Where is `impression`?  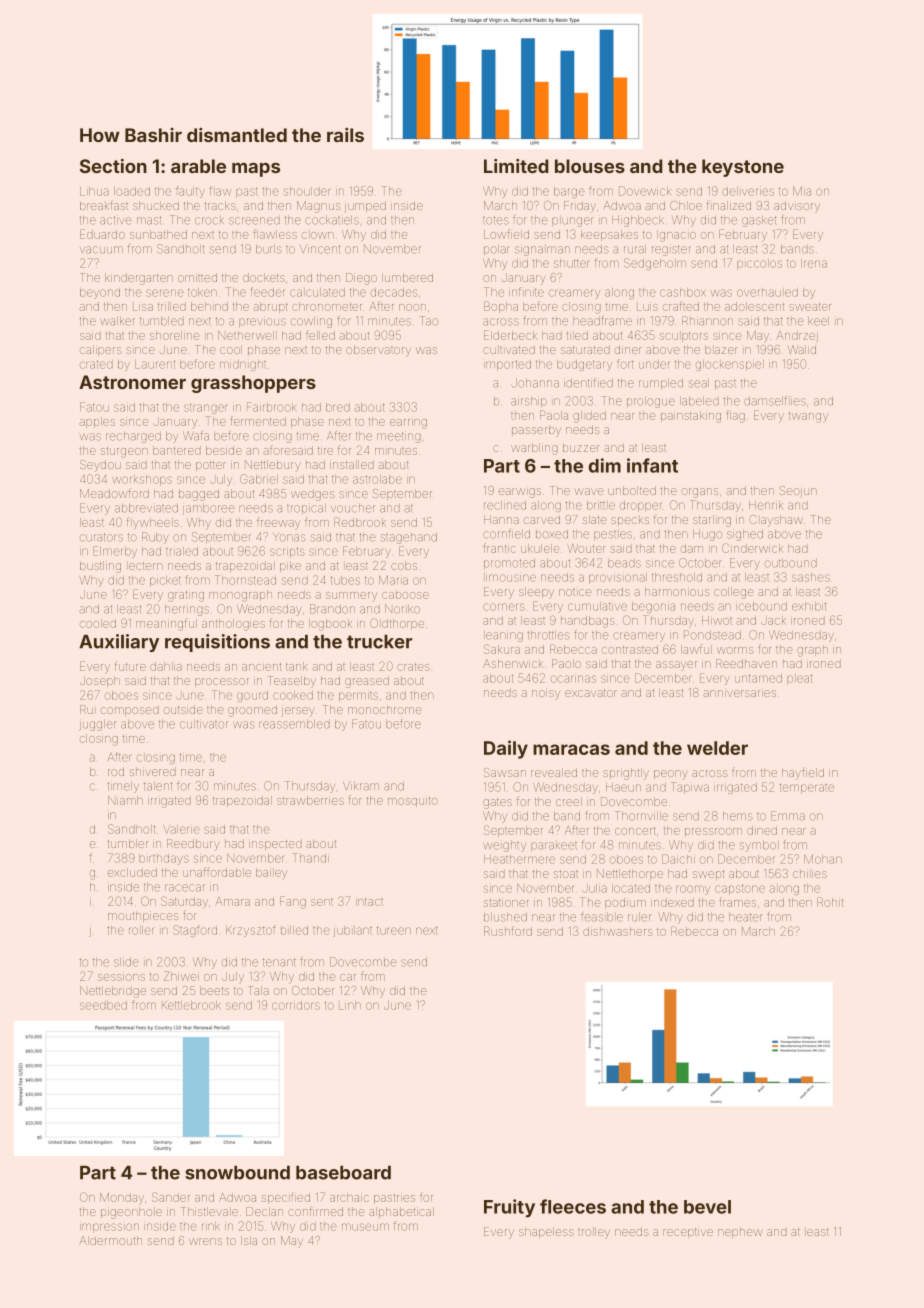 impression is located at coordinates (109, 1228).
